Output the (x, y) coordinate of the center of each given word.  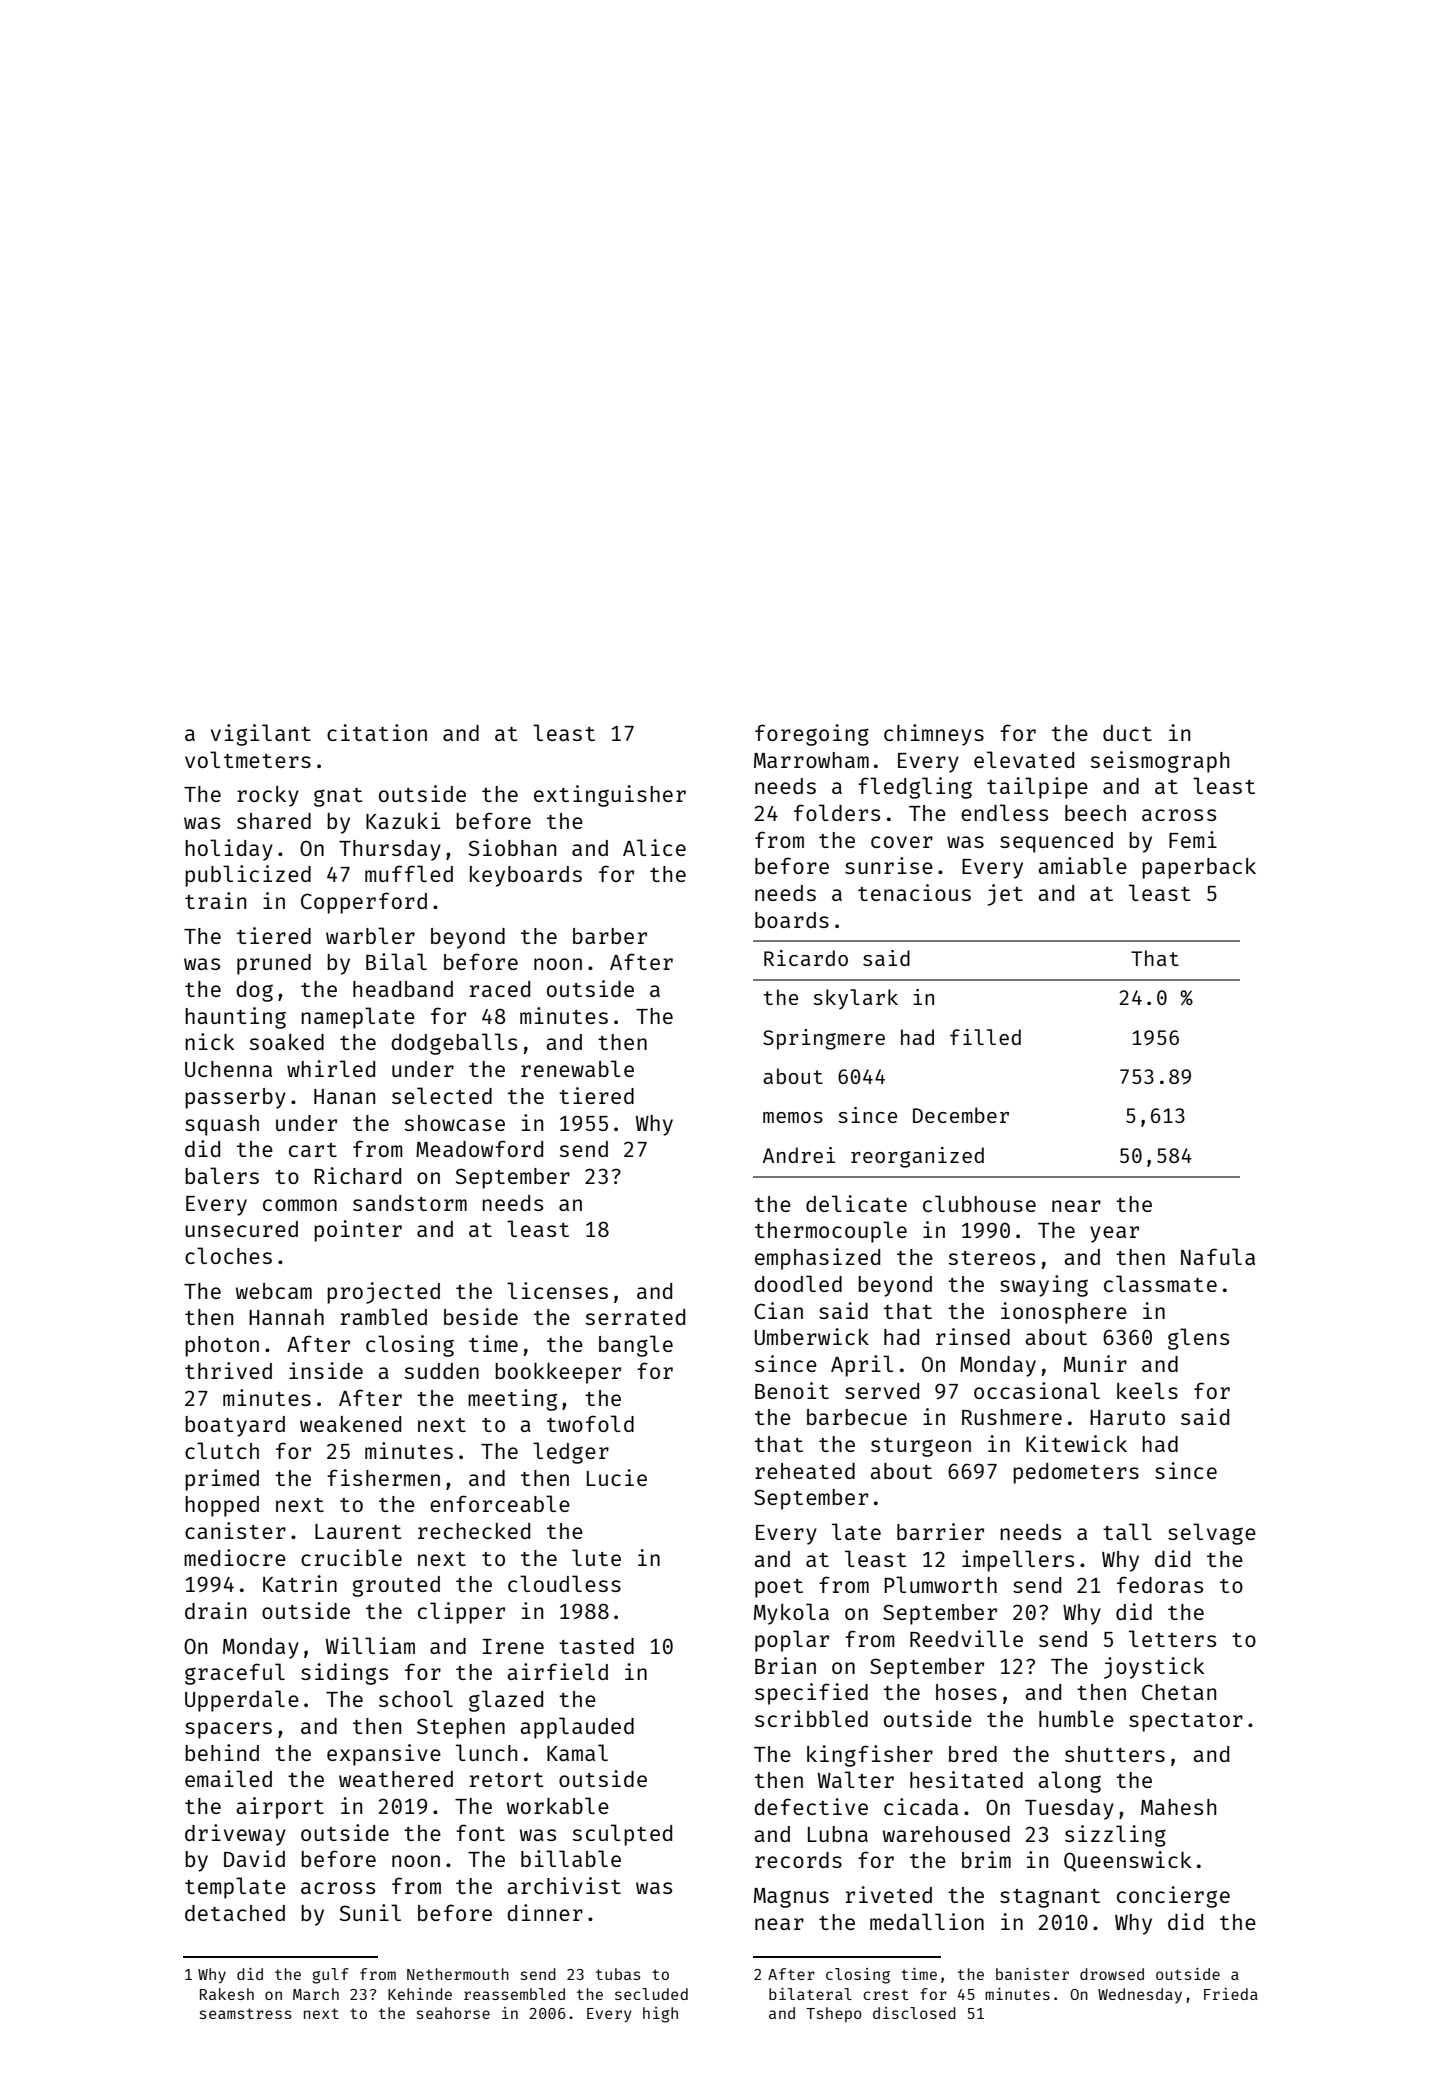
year (1114, 1234)
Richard (358, 1175)
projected (383, 1293)
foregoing (812, 735)
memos (793, 1117)
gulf (330, 1976)
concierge (1173, 1897)
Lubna (838, 1834)
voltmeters (248, 759)
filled (985, 1037)
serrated (635, 1317)
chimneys (934, 735)
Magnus (791, 1898)
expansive (384, 1755)
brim (986, 1859)
